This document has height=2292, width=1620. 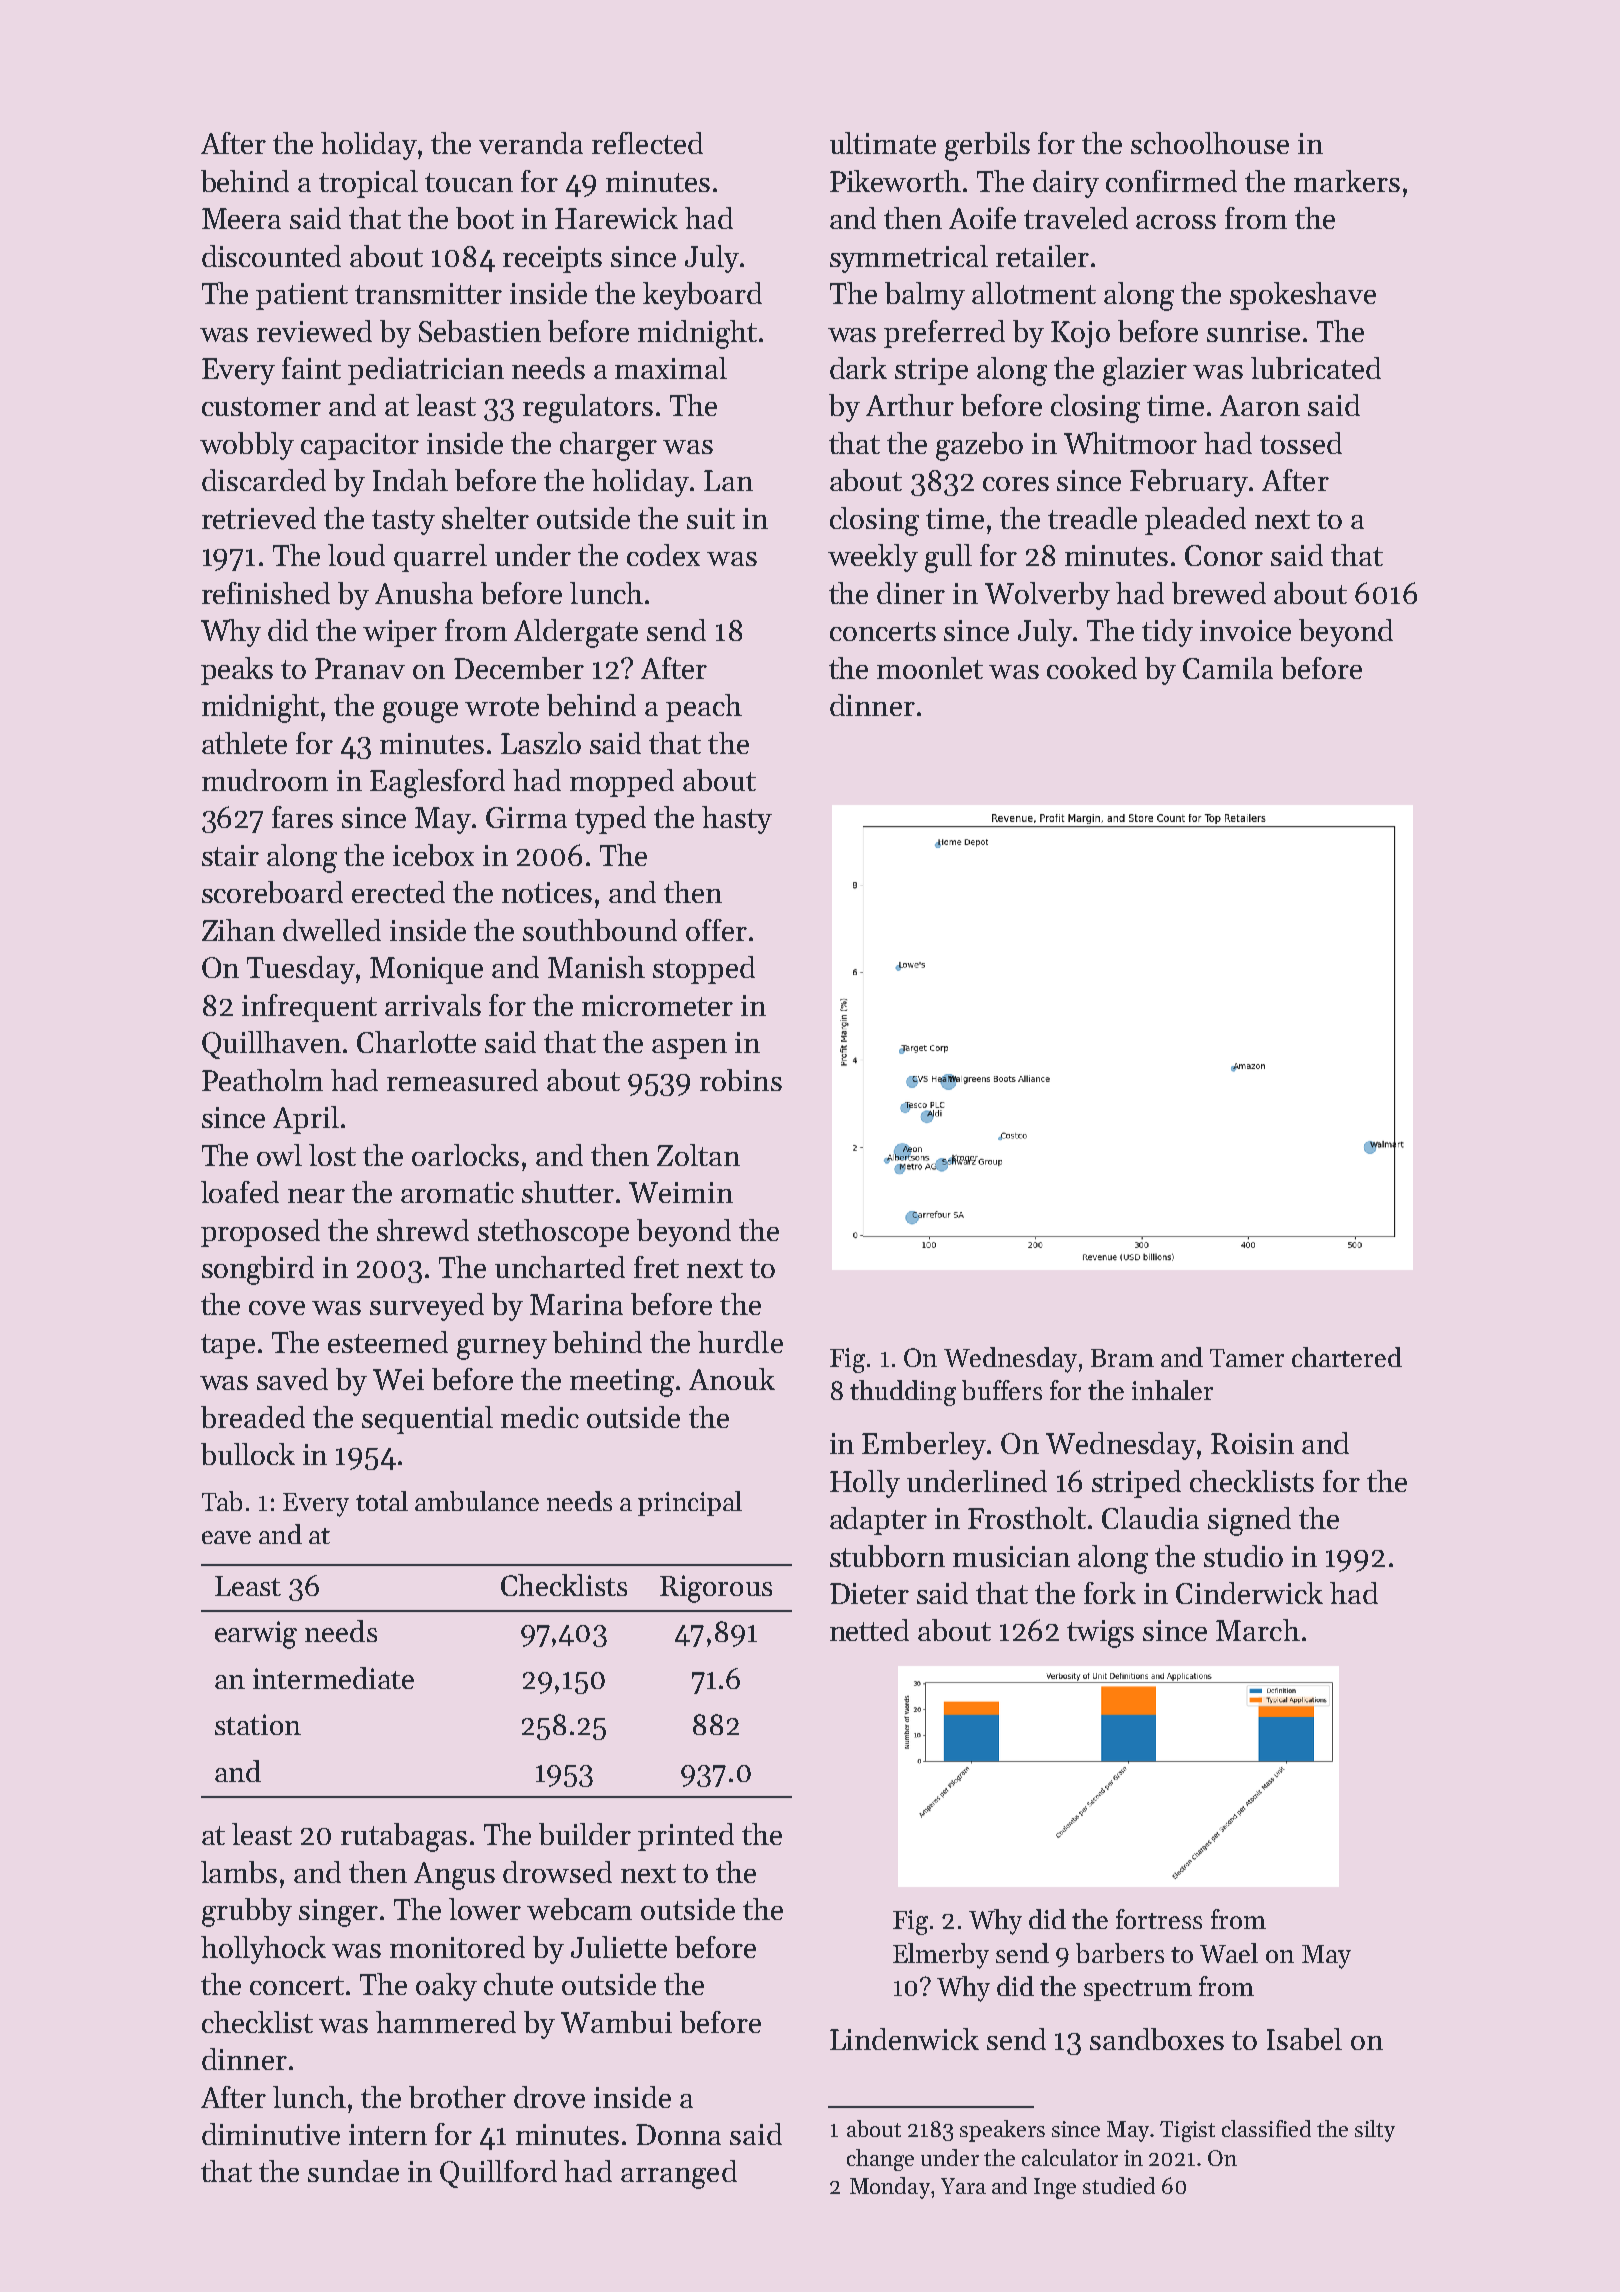 I want to click on drove, so click(x=549, y=2097).
